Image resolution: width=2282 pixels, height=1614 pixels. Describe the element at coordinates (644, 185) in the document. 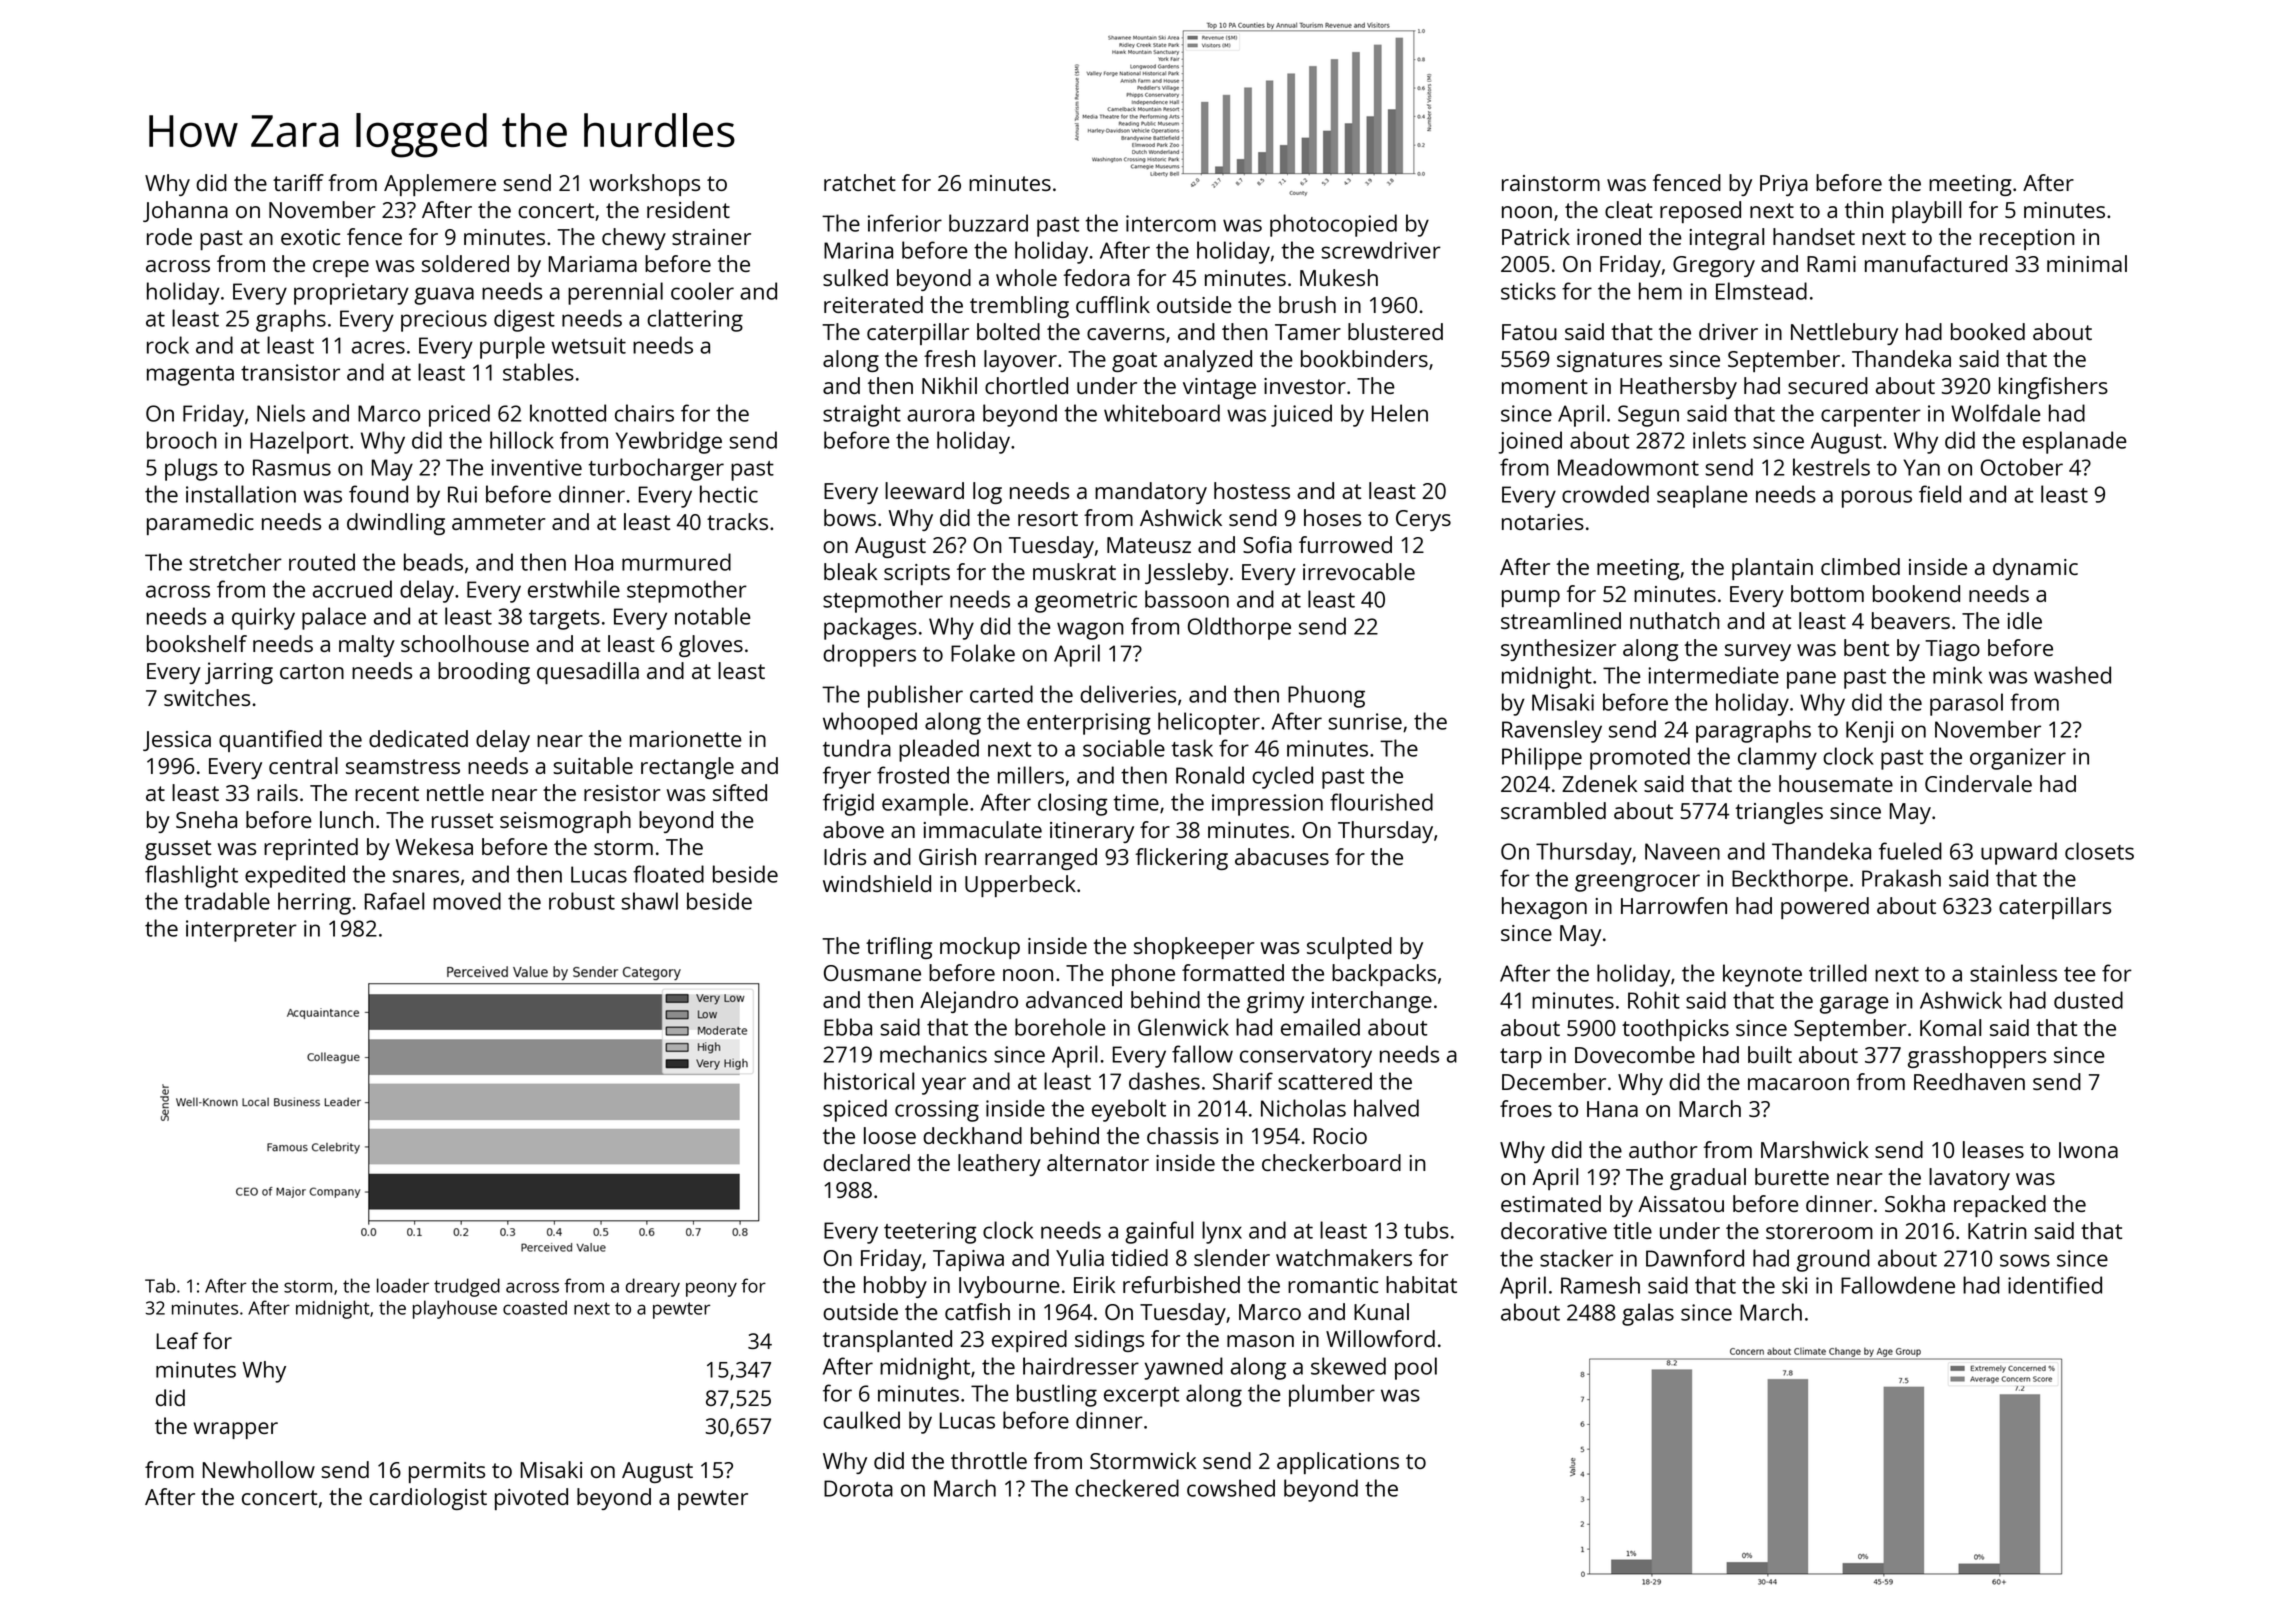

I see `workshops` at that location.
